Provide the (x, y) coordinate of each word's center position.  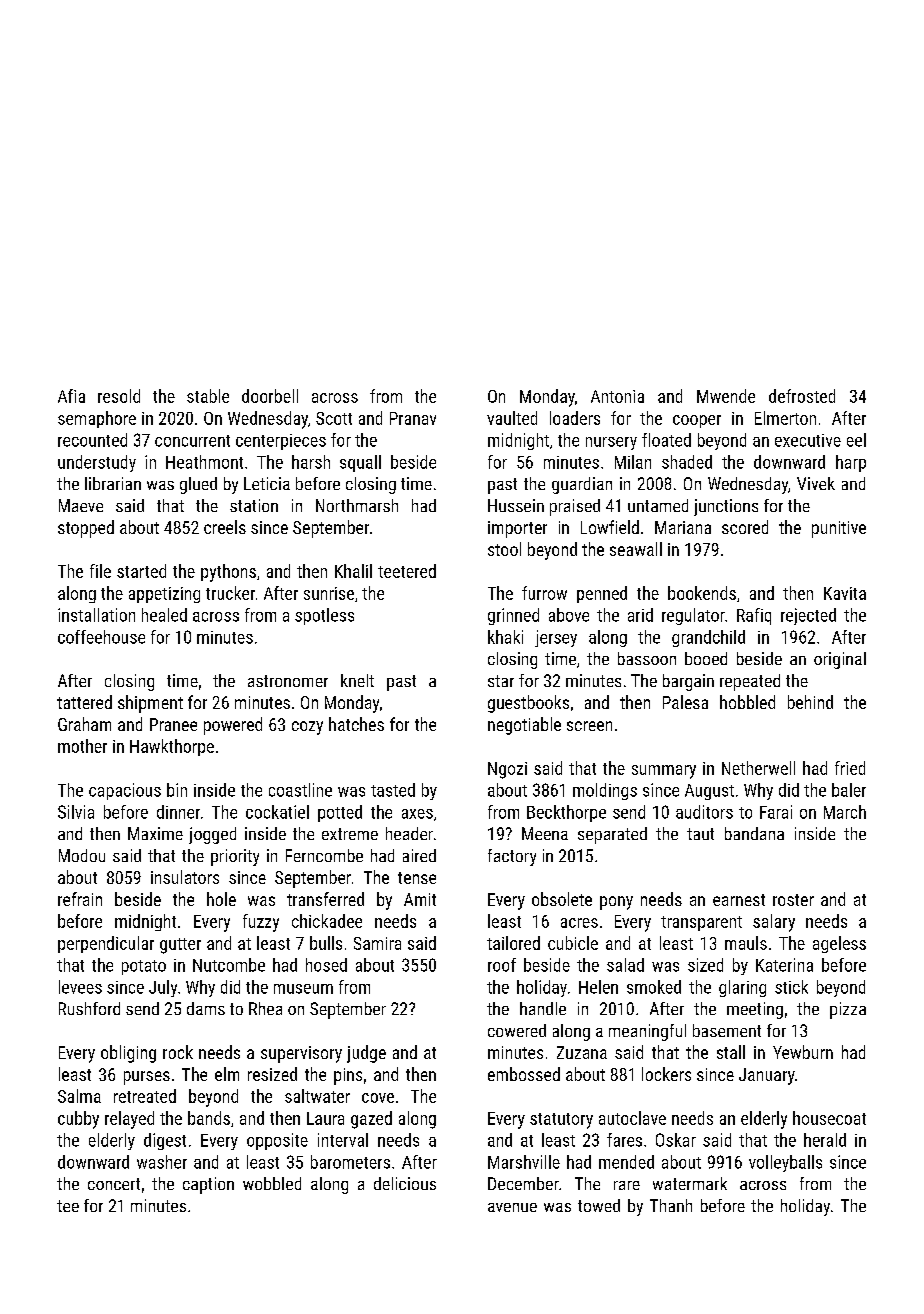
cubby (78, 1120)
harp (851, 463)
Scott (334, 418)
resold (119, 396)
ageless (839, 944)
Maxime (155, 833)
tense (417, 878)
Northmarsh (357, 505)
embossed (524, 1074)
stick (791, 987)
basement (727, 1030)
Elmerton (785, 418)
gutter (180, 946)
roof (502, 965)
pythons (228, 573)
